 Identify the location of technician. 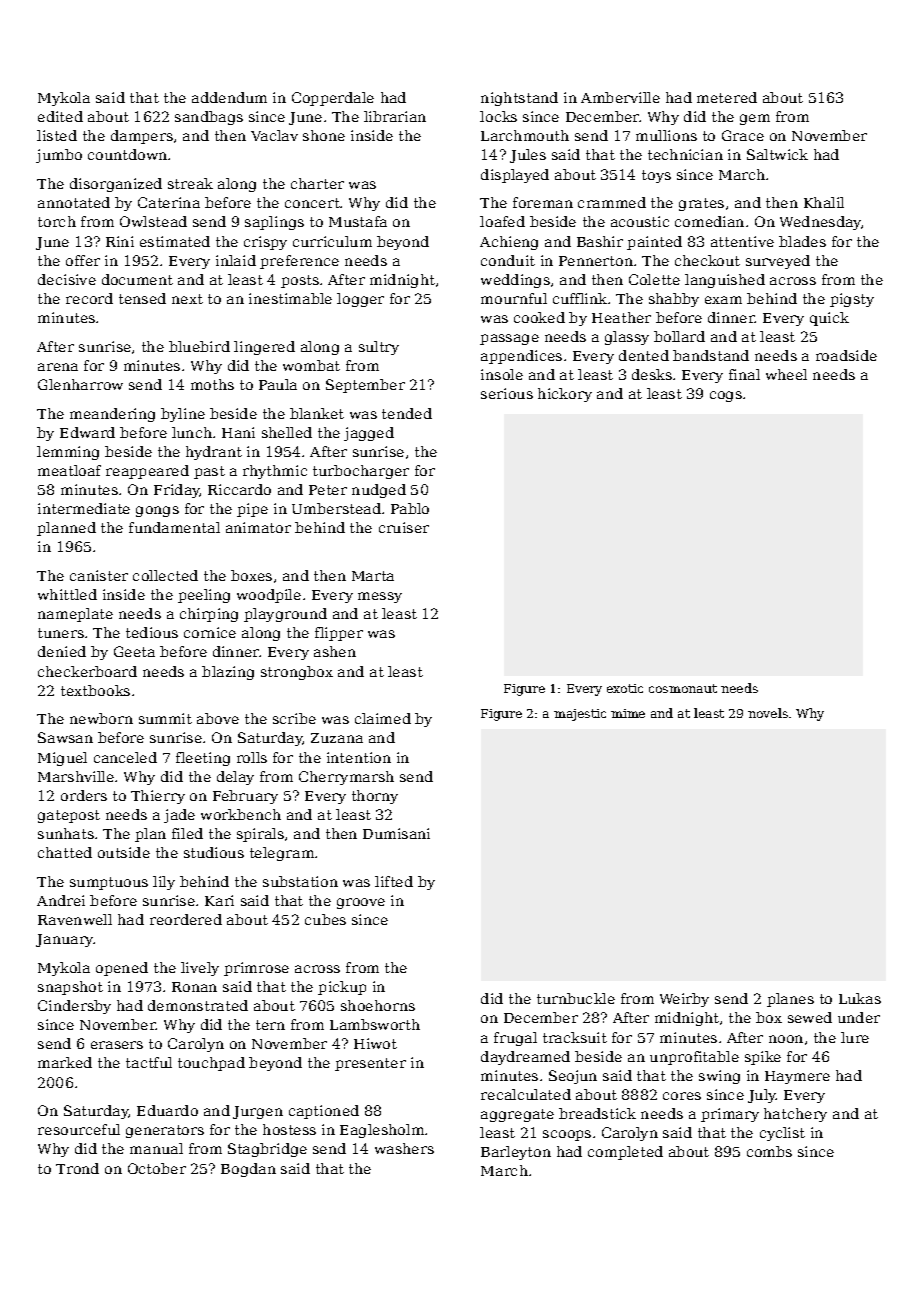
(685, 154).
